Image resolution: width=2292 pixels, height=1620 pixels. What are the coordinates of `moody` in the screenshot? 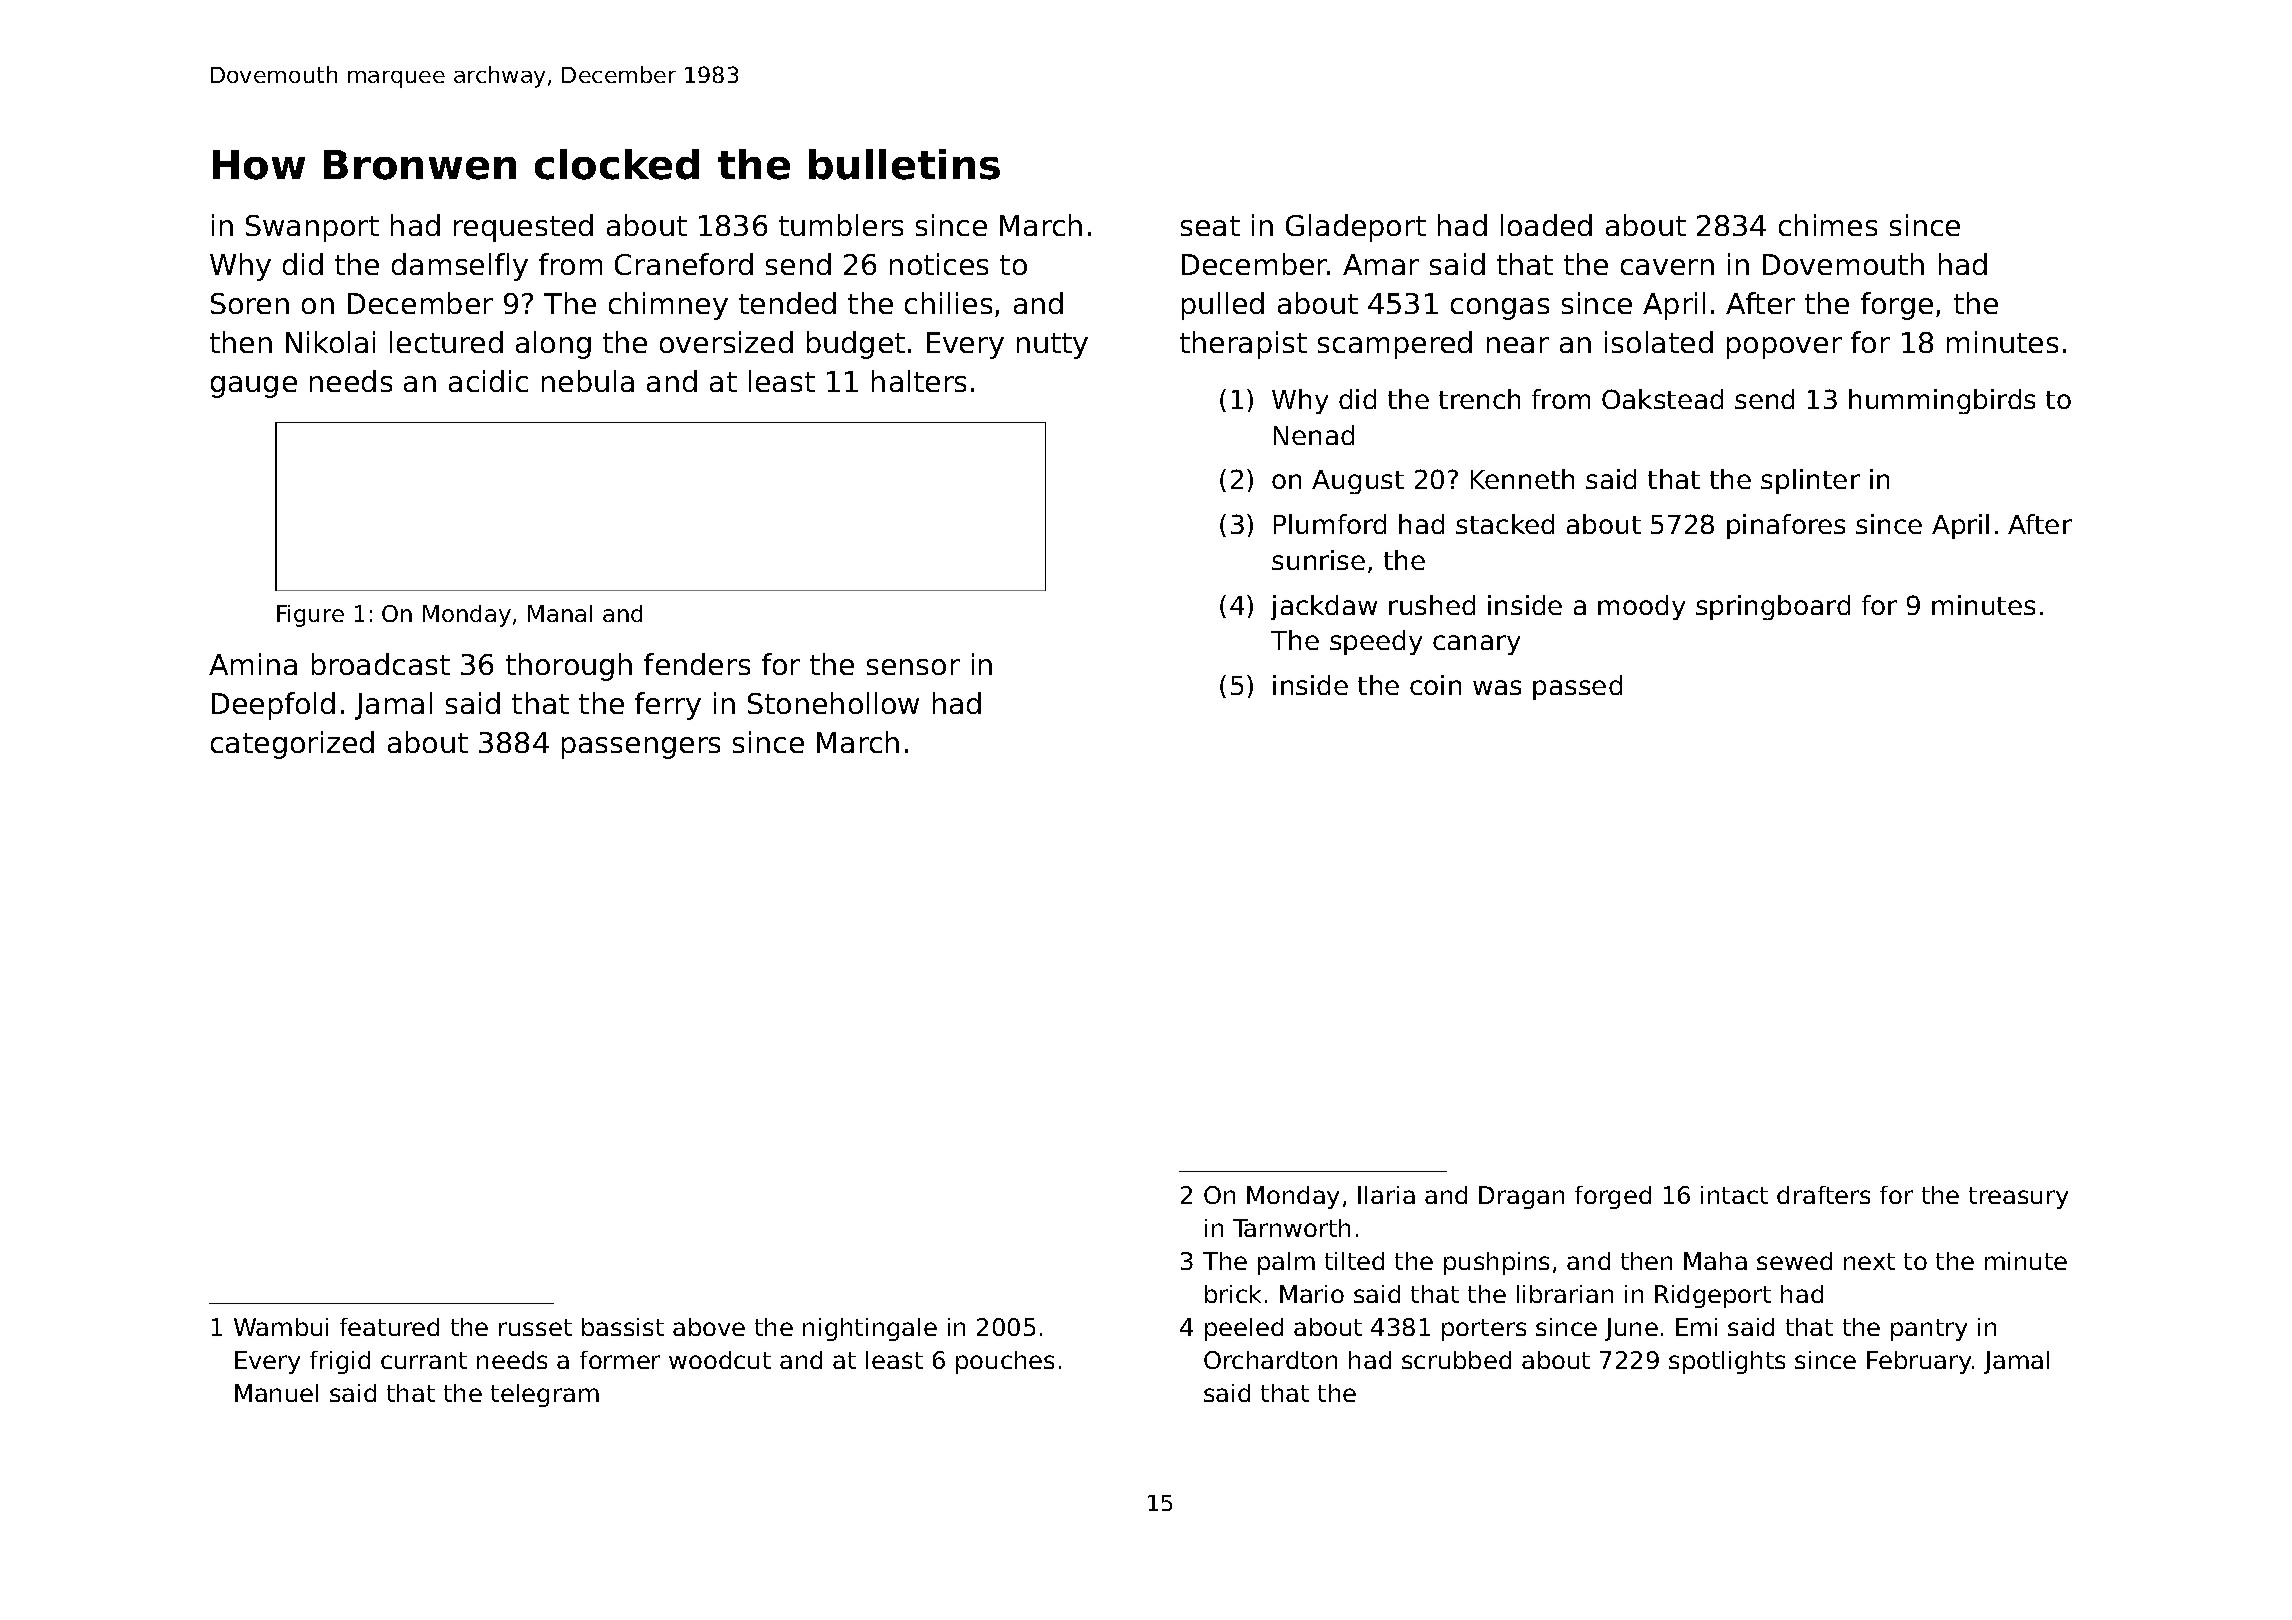 It's located at (1641, 607).
